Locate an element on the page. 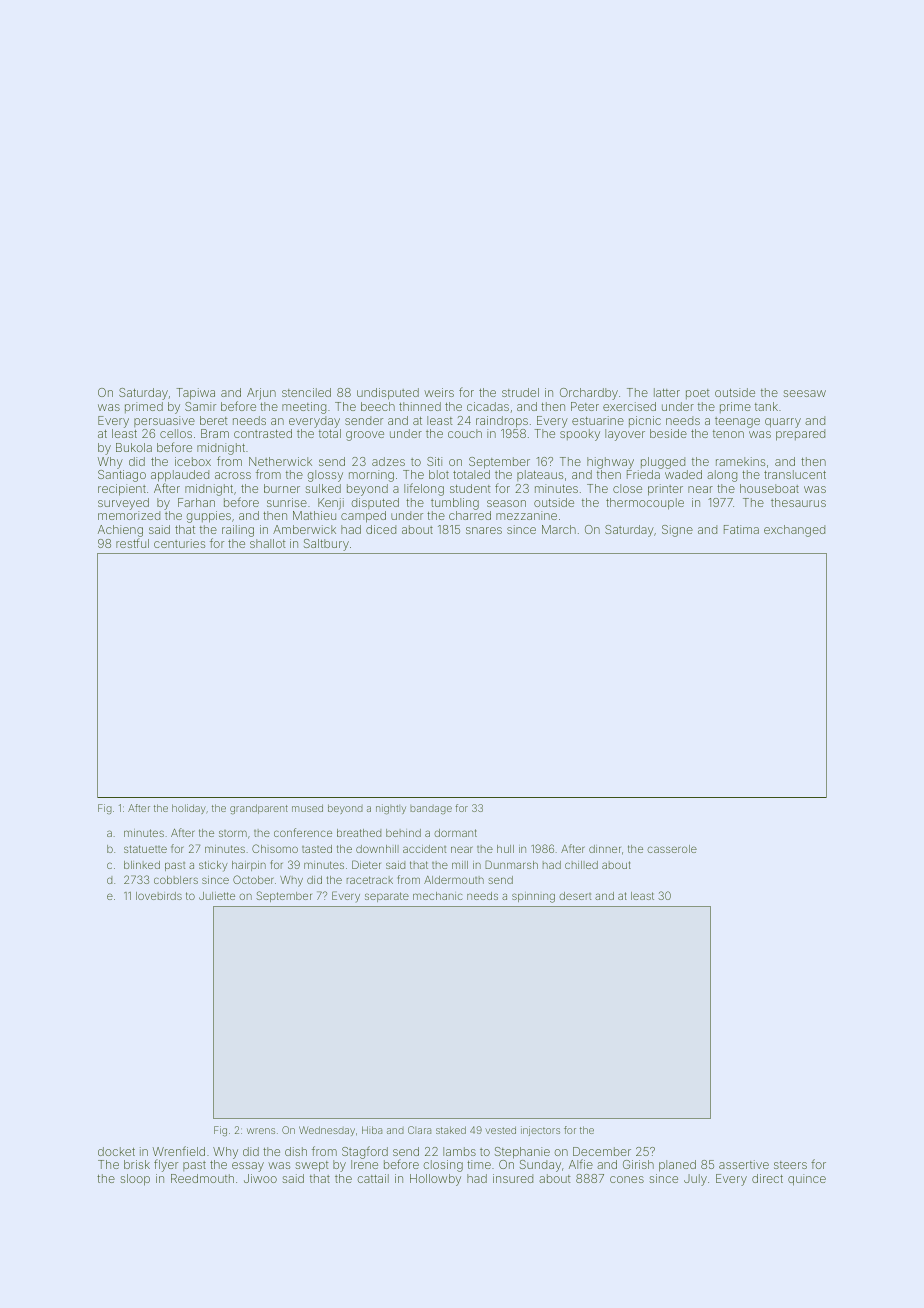 The image size is (924, 1308). casserole is located at coordinates (672, 849).
